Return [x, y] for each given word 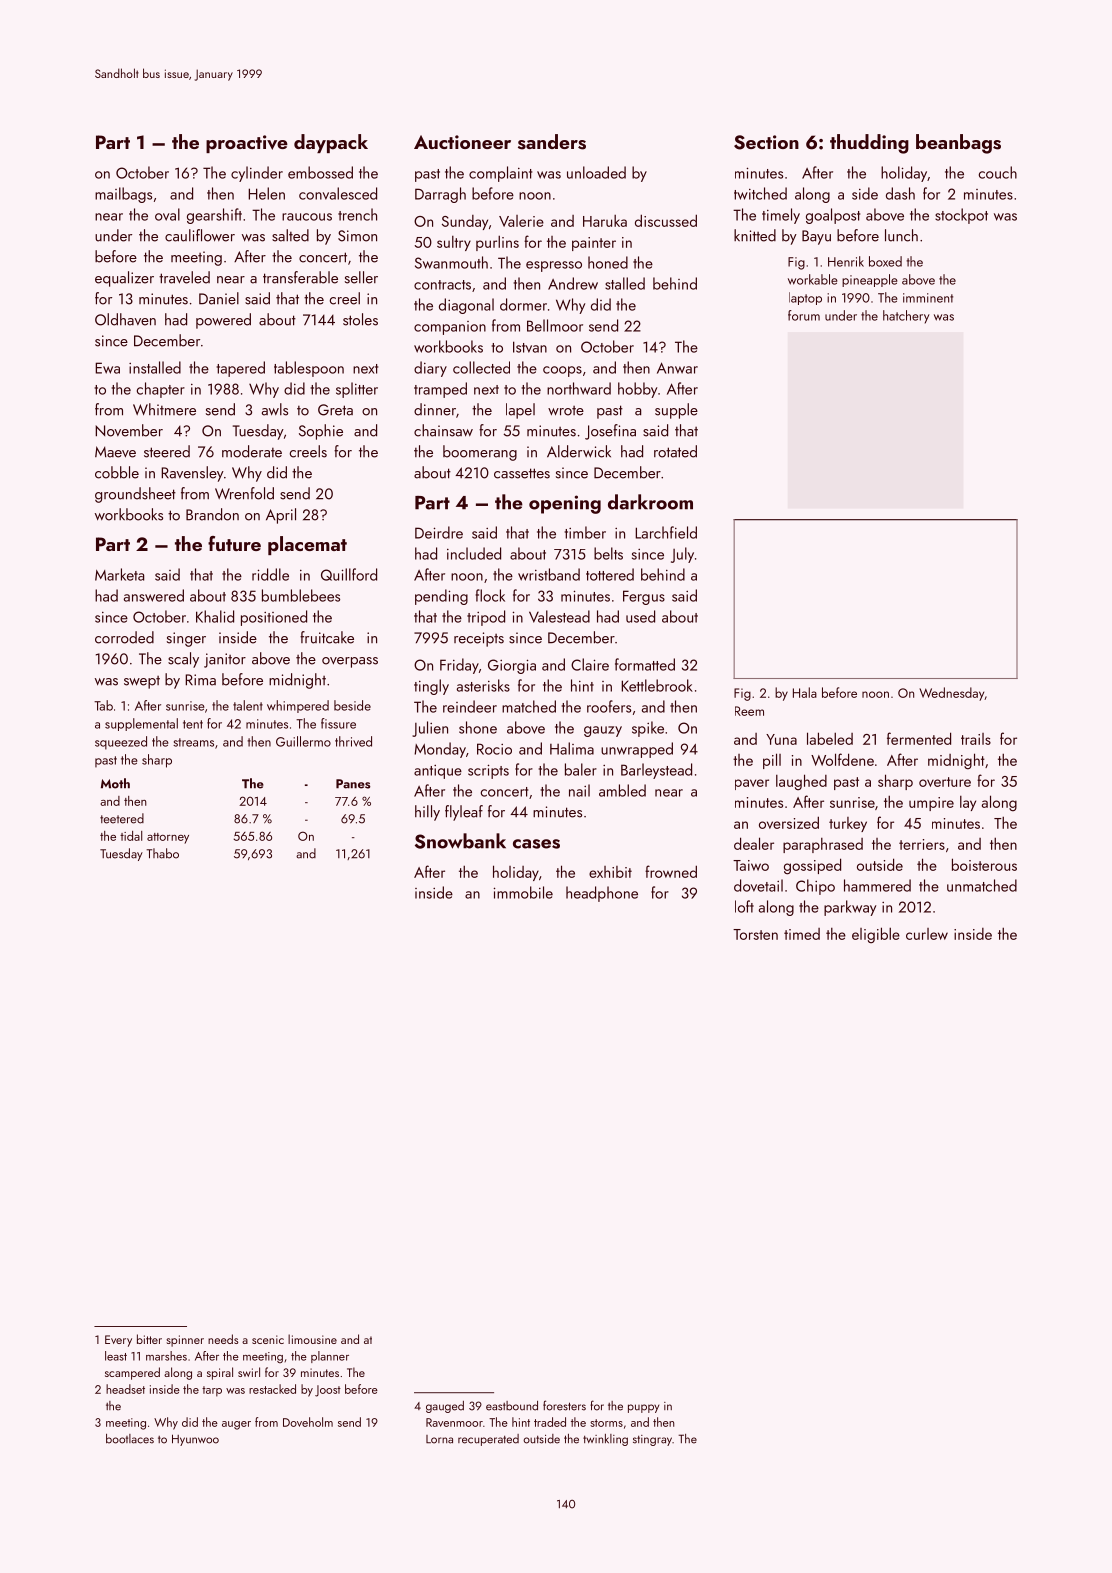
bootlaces [130, 1439]
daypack [331, 143]
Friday [459, 666]
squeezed [121, 743]
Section [766, 142]
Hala [805, 692]
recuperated [488, 1440]
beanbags [958, 144]
